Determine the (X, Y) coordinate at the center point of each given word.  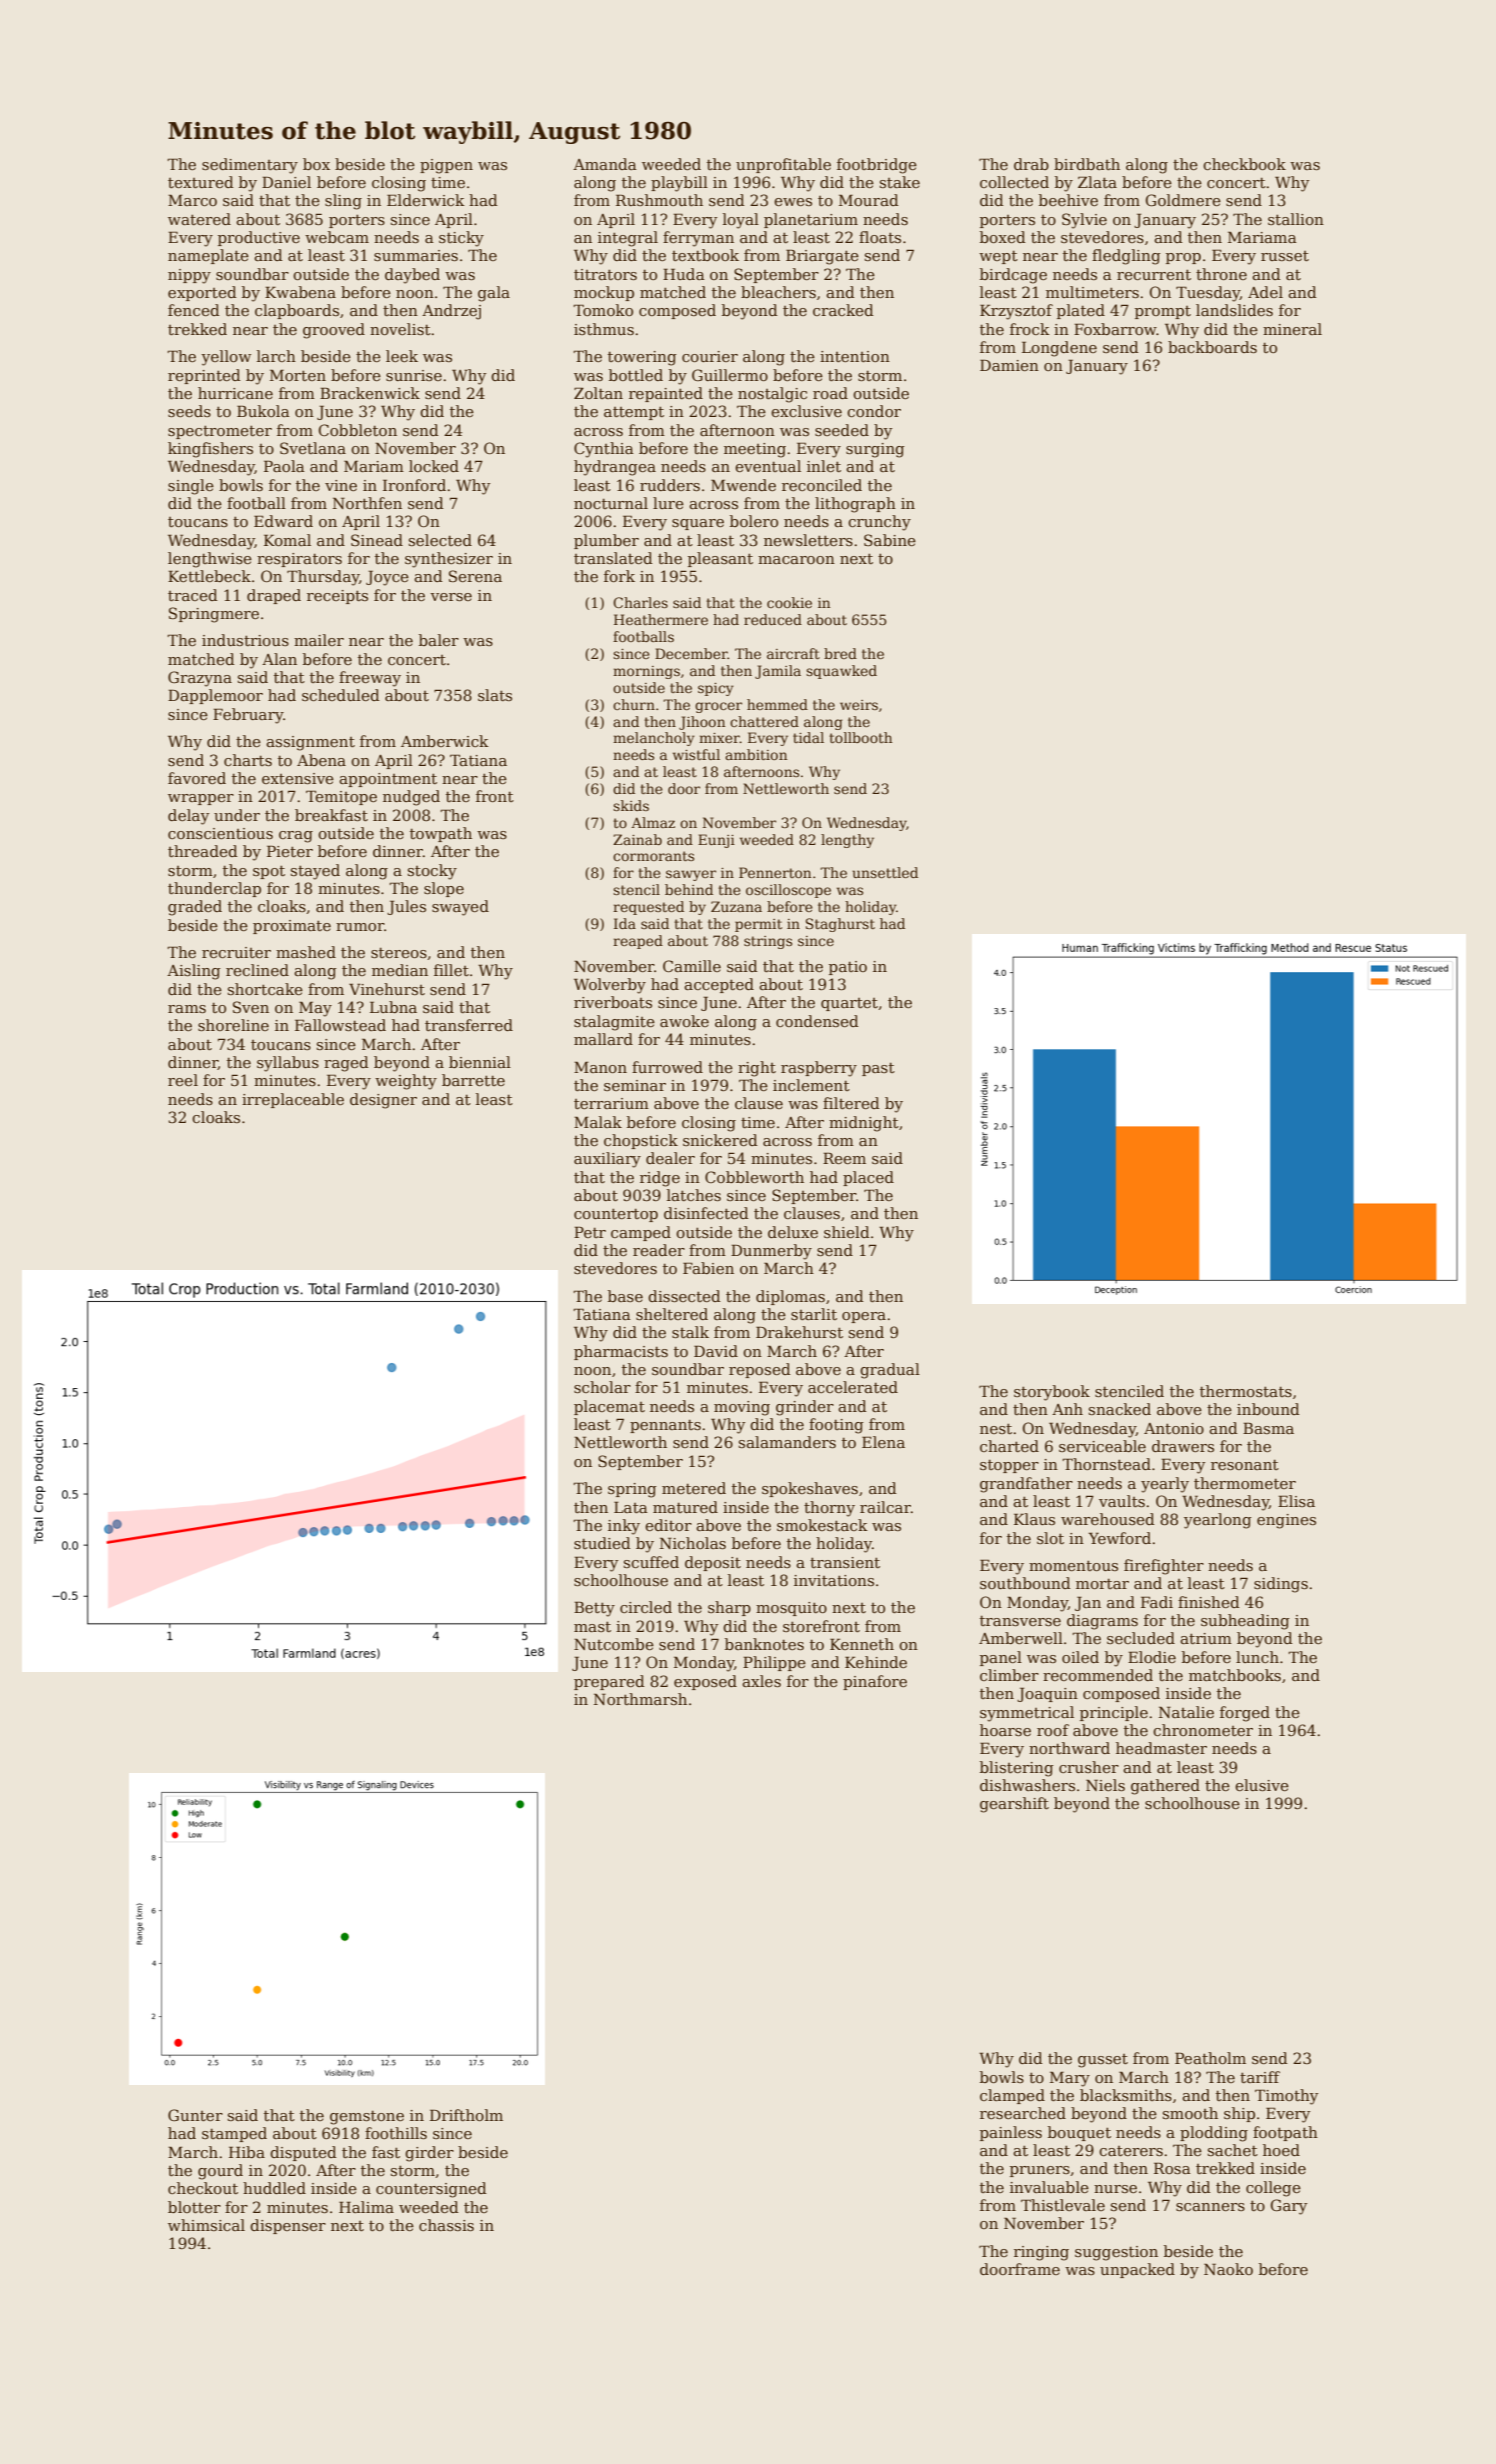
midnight (864, 1124)
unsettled (885, 872)
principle (1114, 1713)
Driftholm (466, 2115)
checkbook (1244, 164)
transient (845, 1562)
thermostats (1246, 1391)
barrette (473, 1080)
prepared (609, 1682)
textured (201, 182)
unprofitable (783, 165)
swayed (460, 908)
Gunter (195, 2115)
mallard (603, 1039)
